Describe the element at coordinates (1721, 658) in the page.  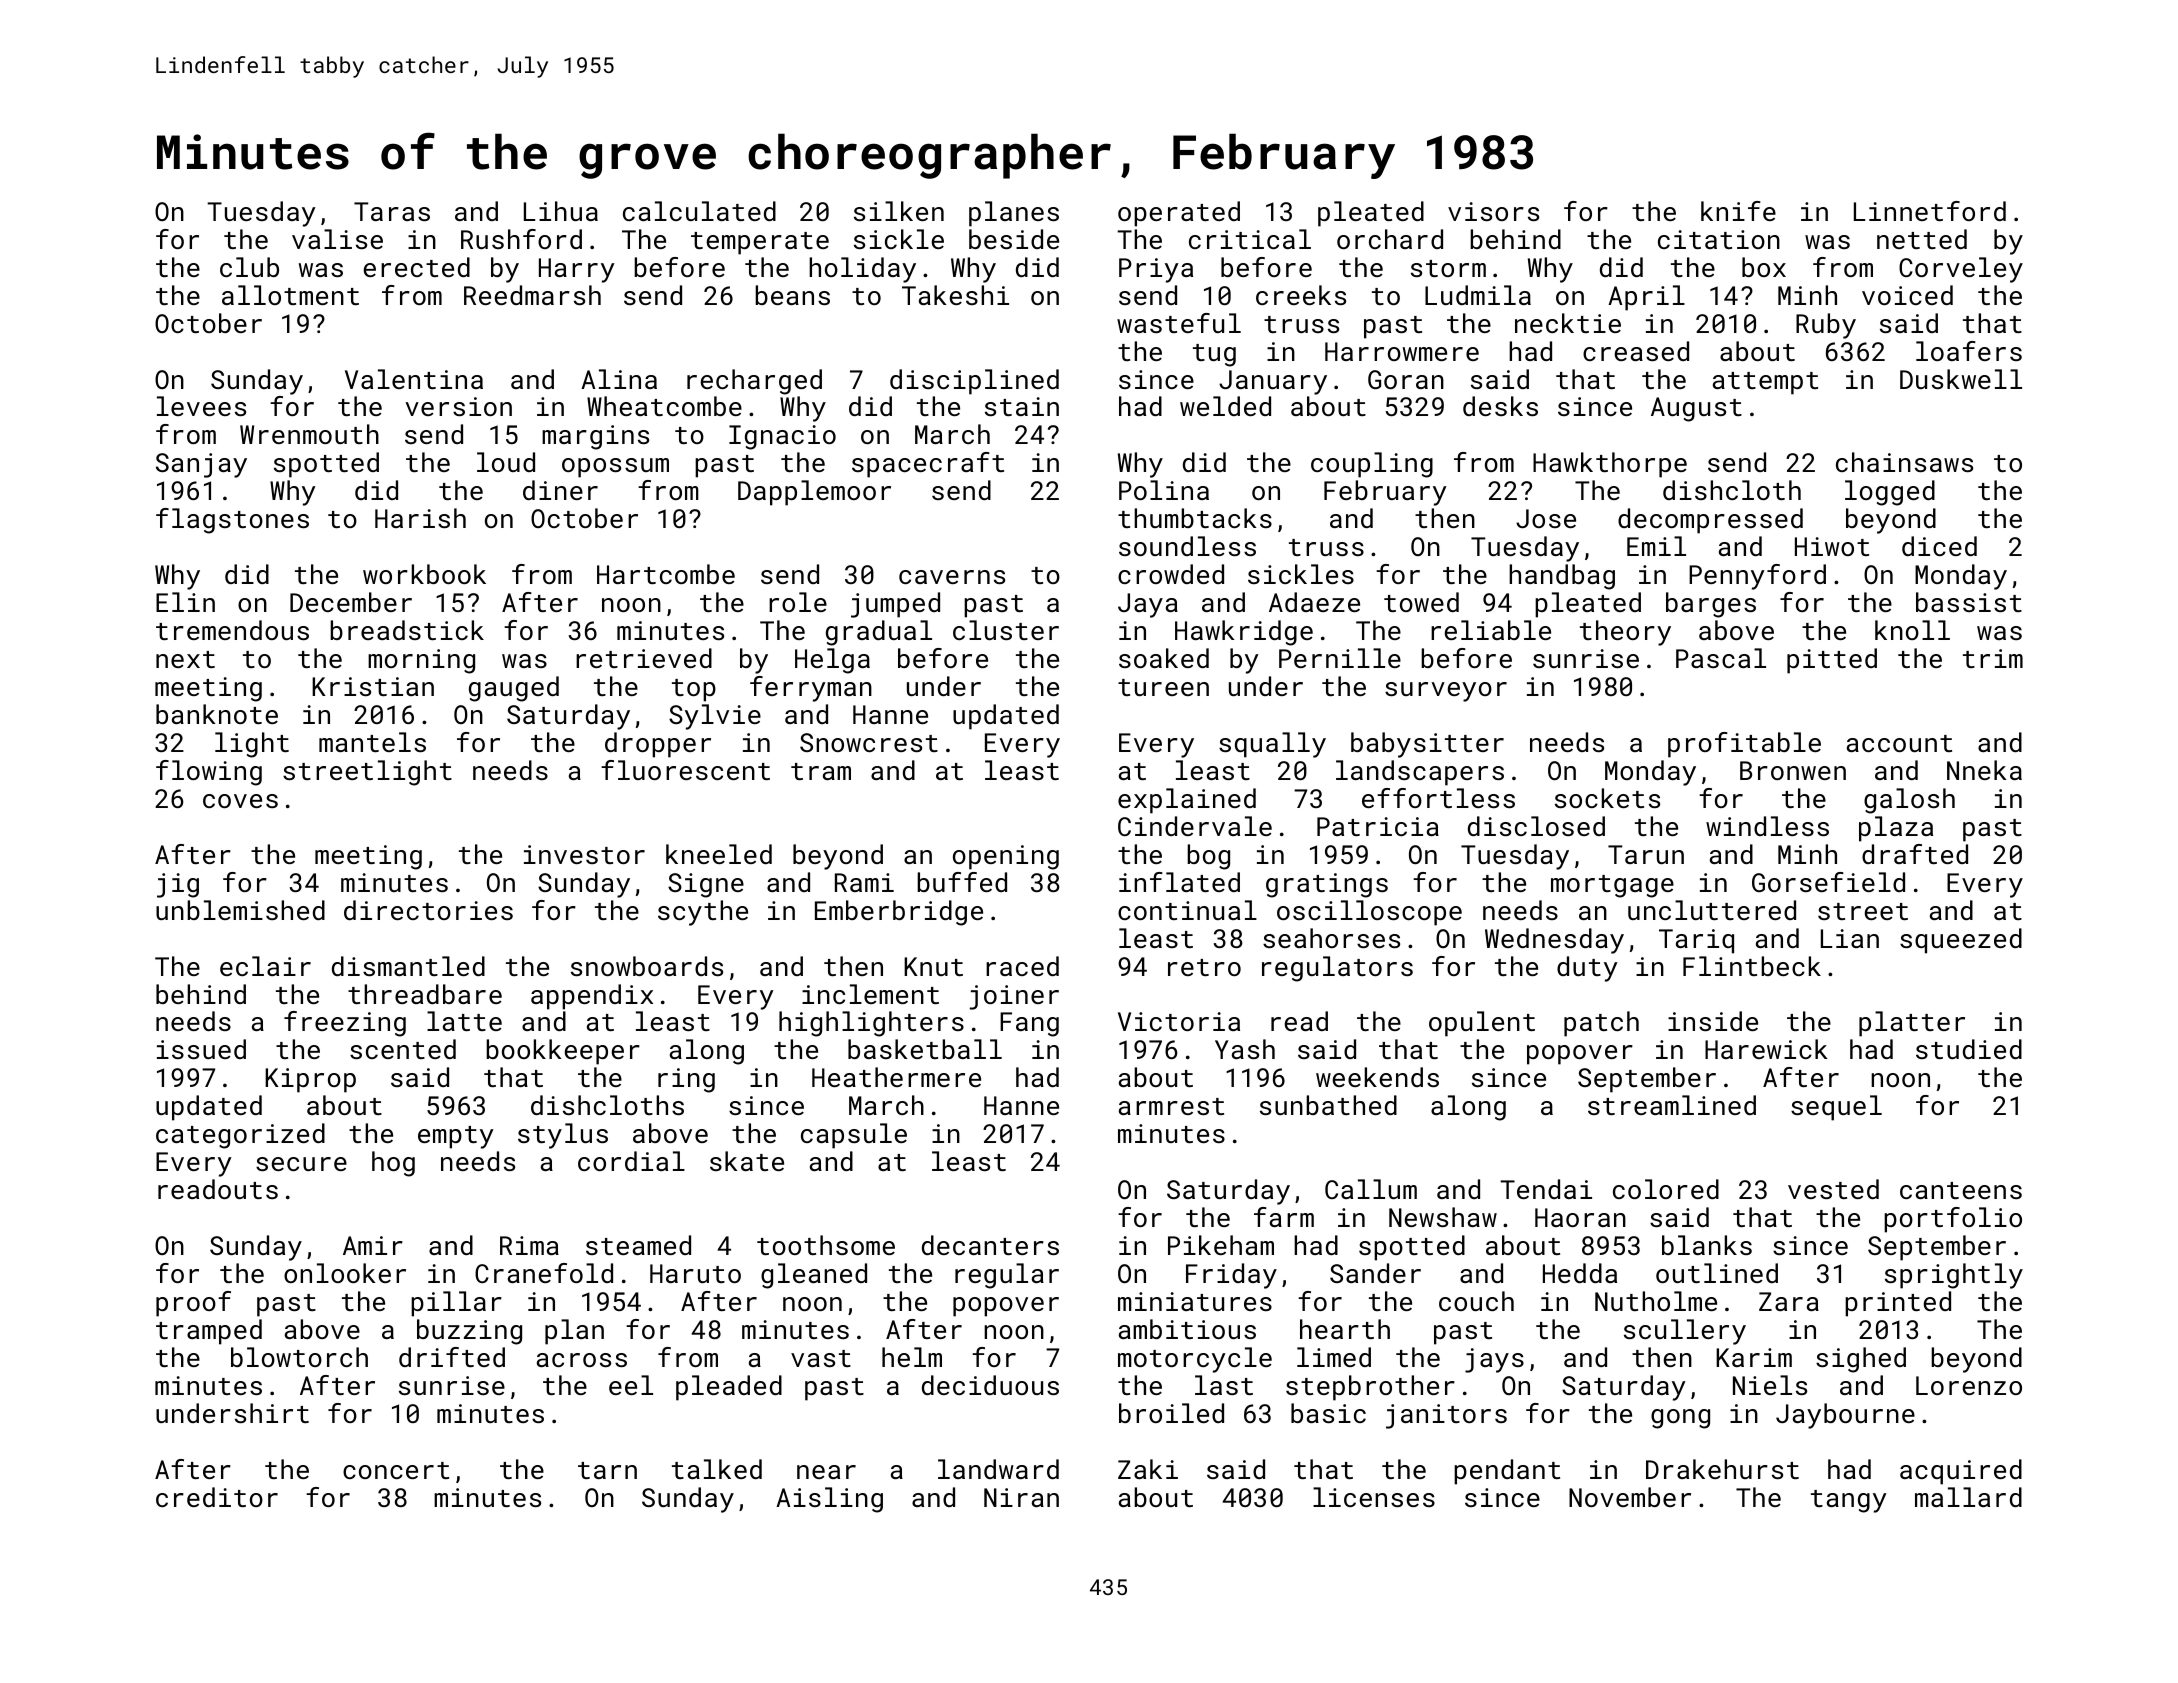
I see `Pascal` at that location.
